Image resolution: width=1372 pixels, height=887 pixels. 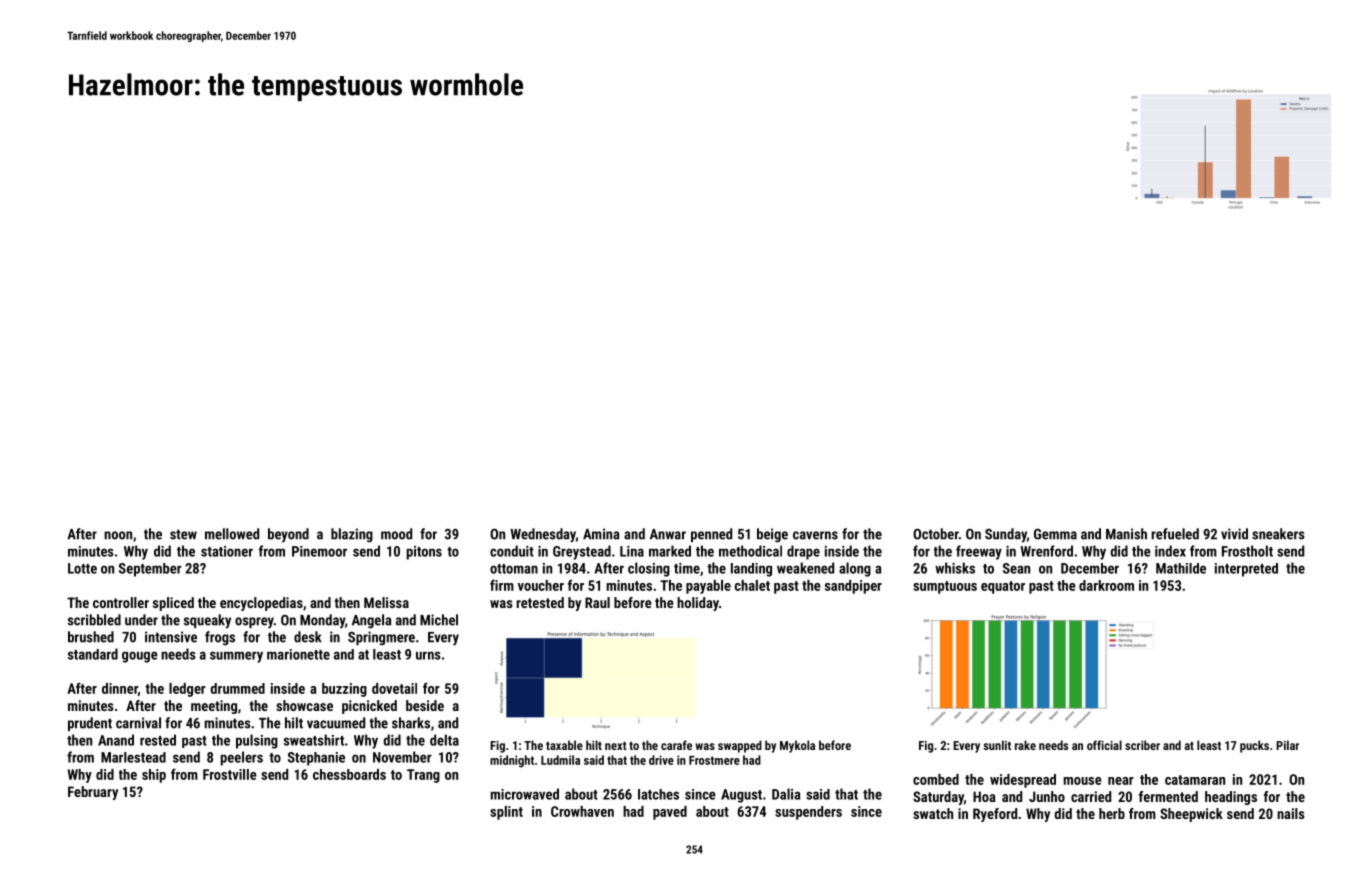 What do you see at coordinates (1106, 585) in the page?
I see `darkroom` at bounding box center [1106, 585].
